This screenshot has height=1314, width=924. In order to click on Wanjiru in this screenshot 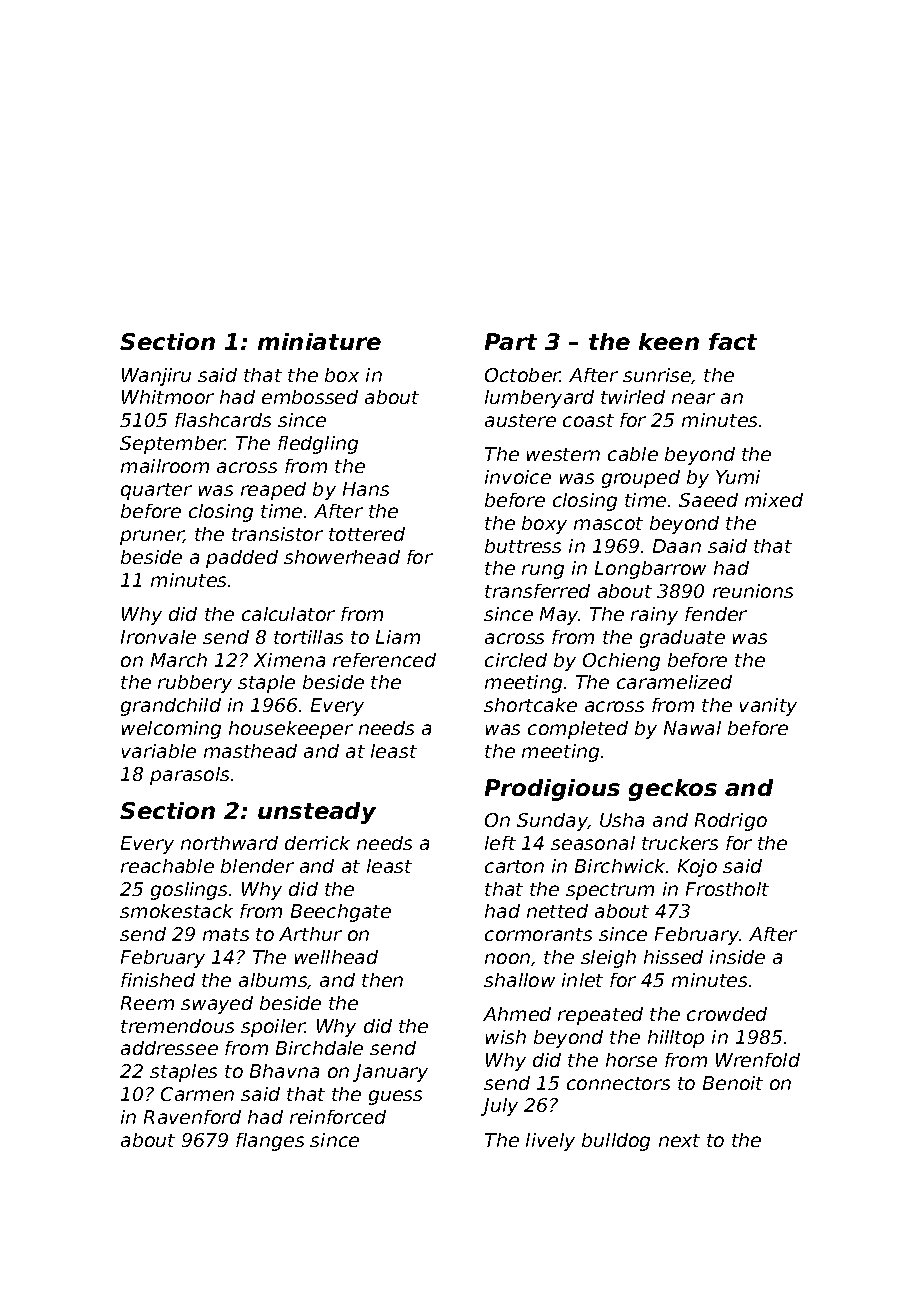, I will do `click(156, 377)`.
